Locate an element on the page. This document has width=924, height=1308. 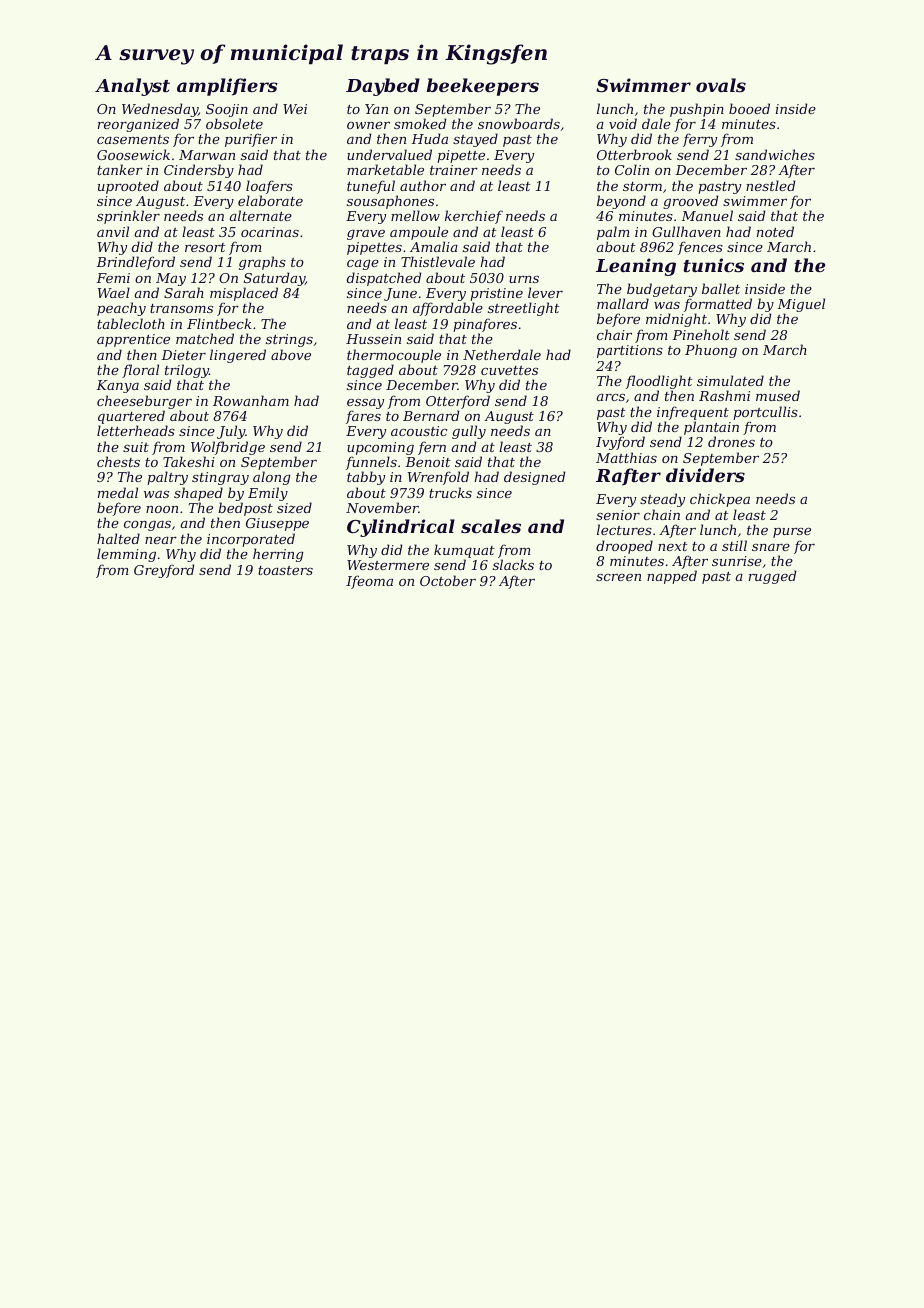
palm is located at coordinates (613, 233).
